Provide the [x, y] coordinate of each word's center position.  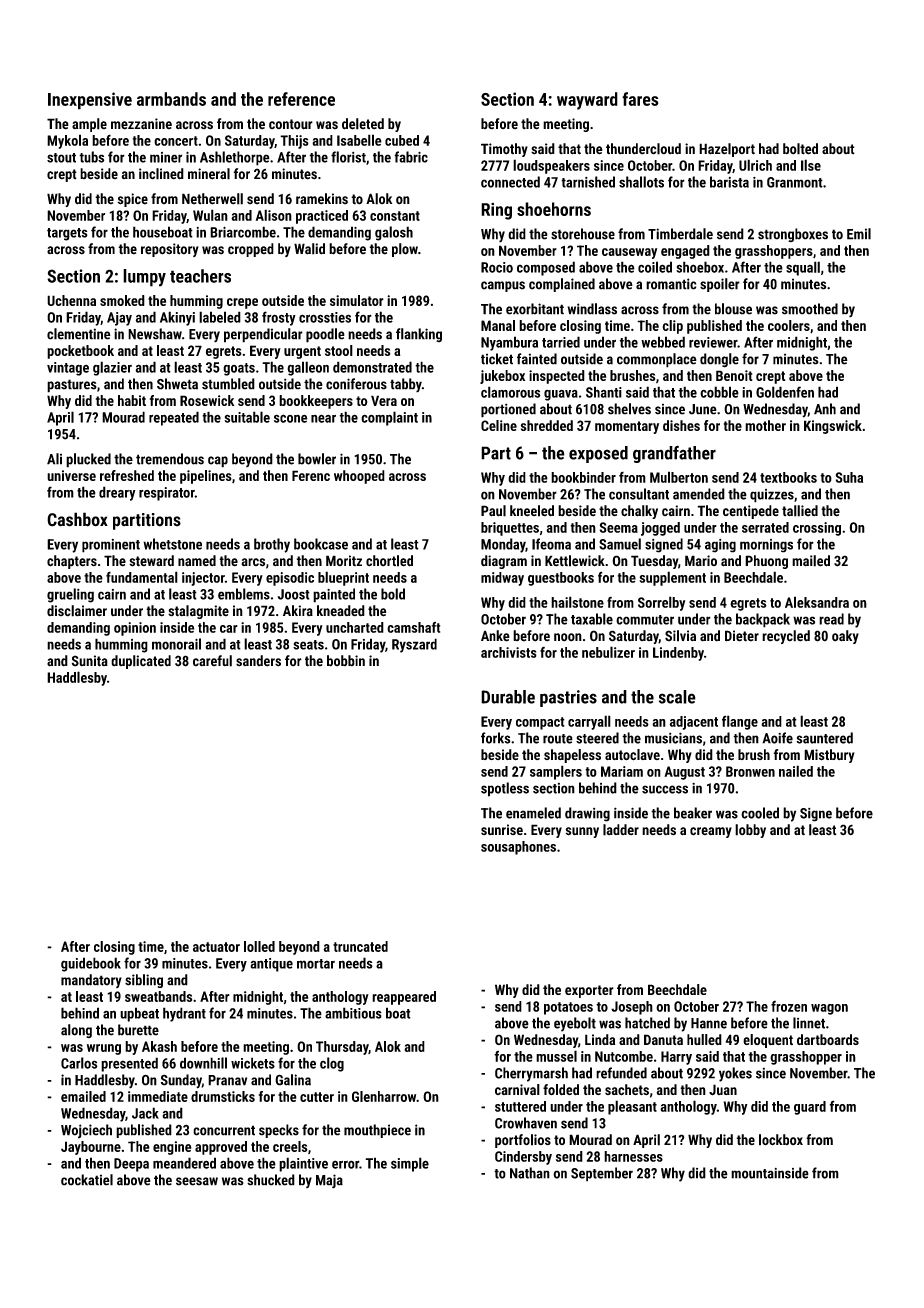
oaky [845, 637]
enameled [533, 813]
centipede [751, 512]
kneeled [532, 511]
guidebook [91, 964]
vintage [68, 369]
